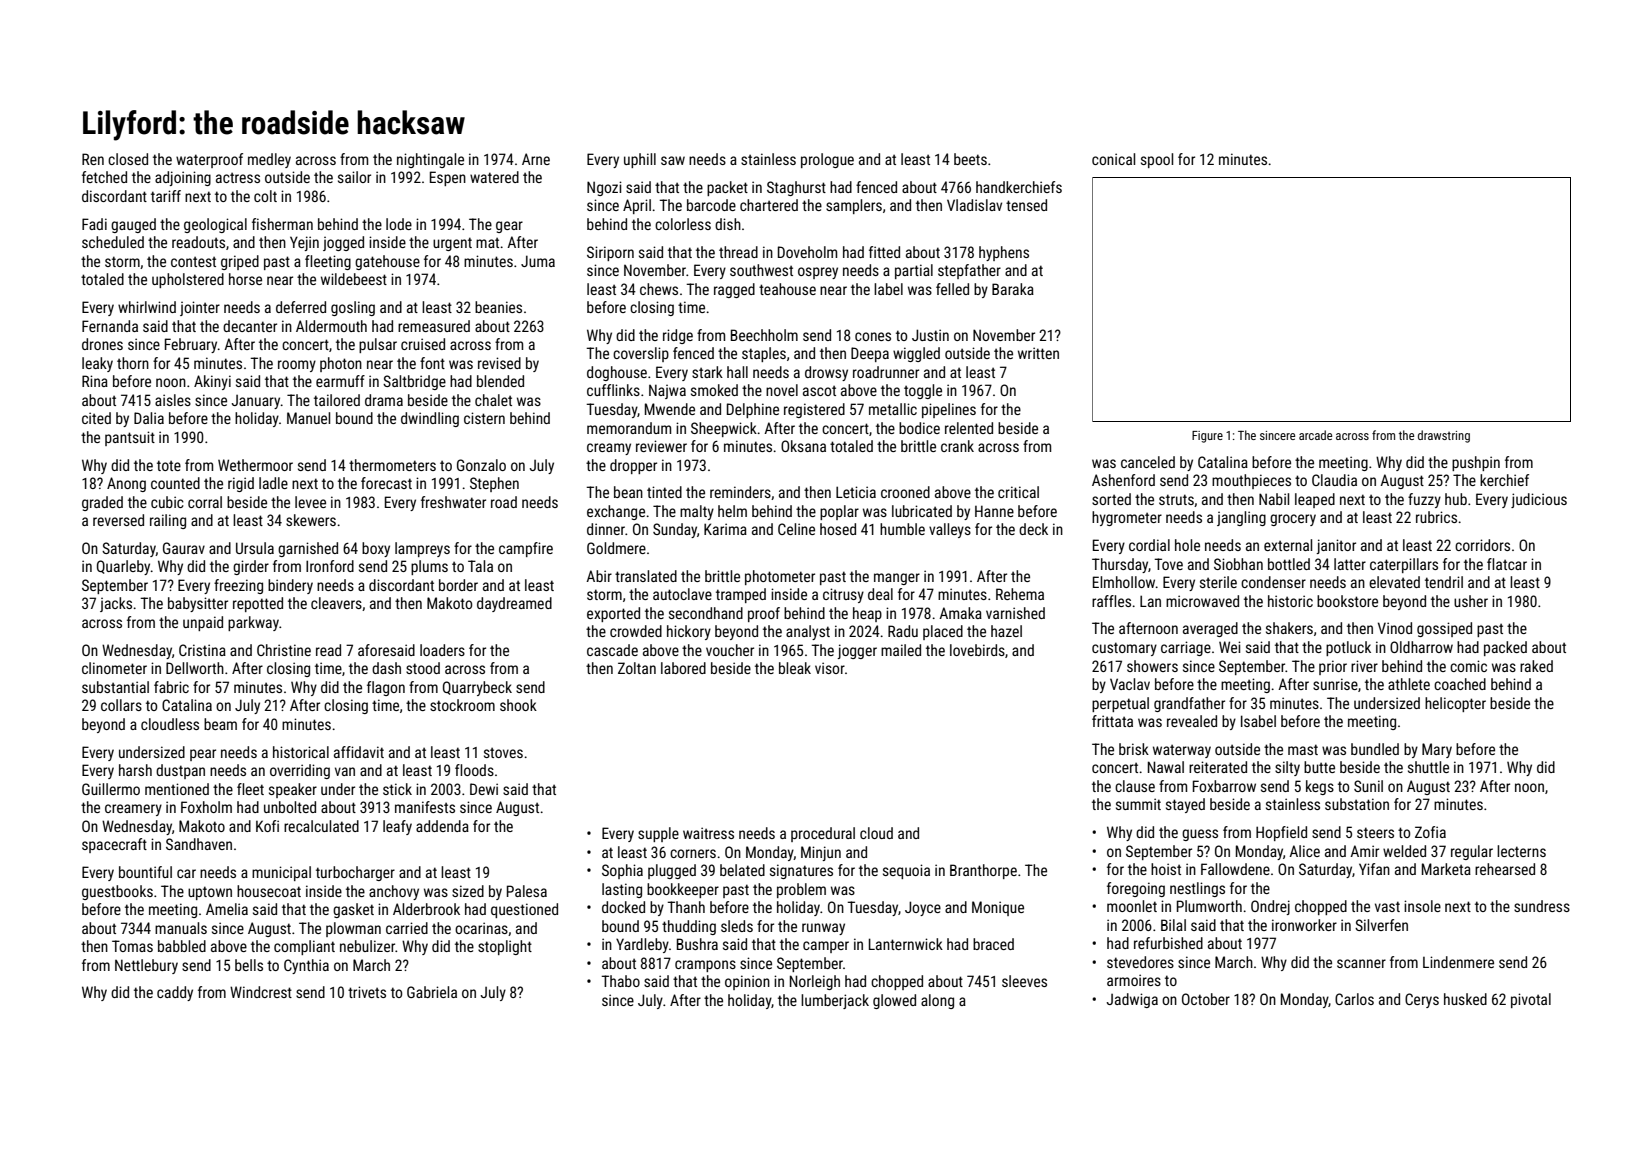 The height and width of the image is (1168, 1652). I want to click on drawstring, so click(1444, 436).
